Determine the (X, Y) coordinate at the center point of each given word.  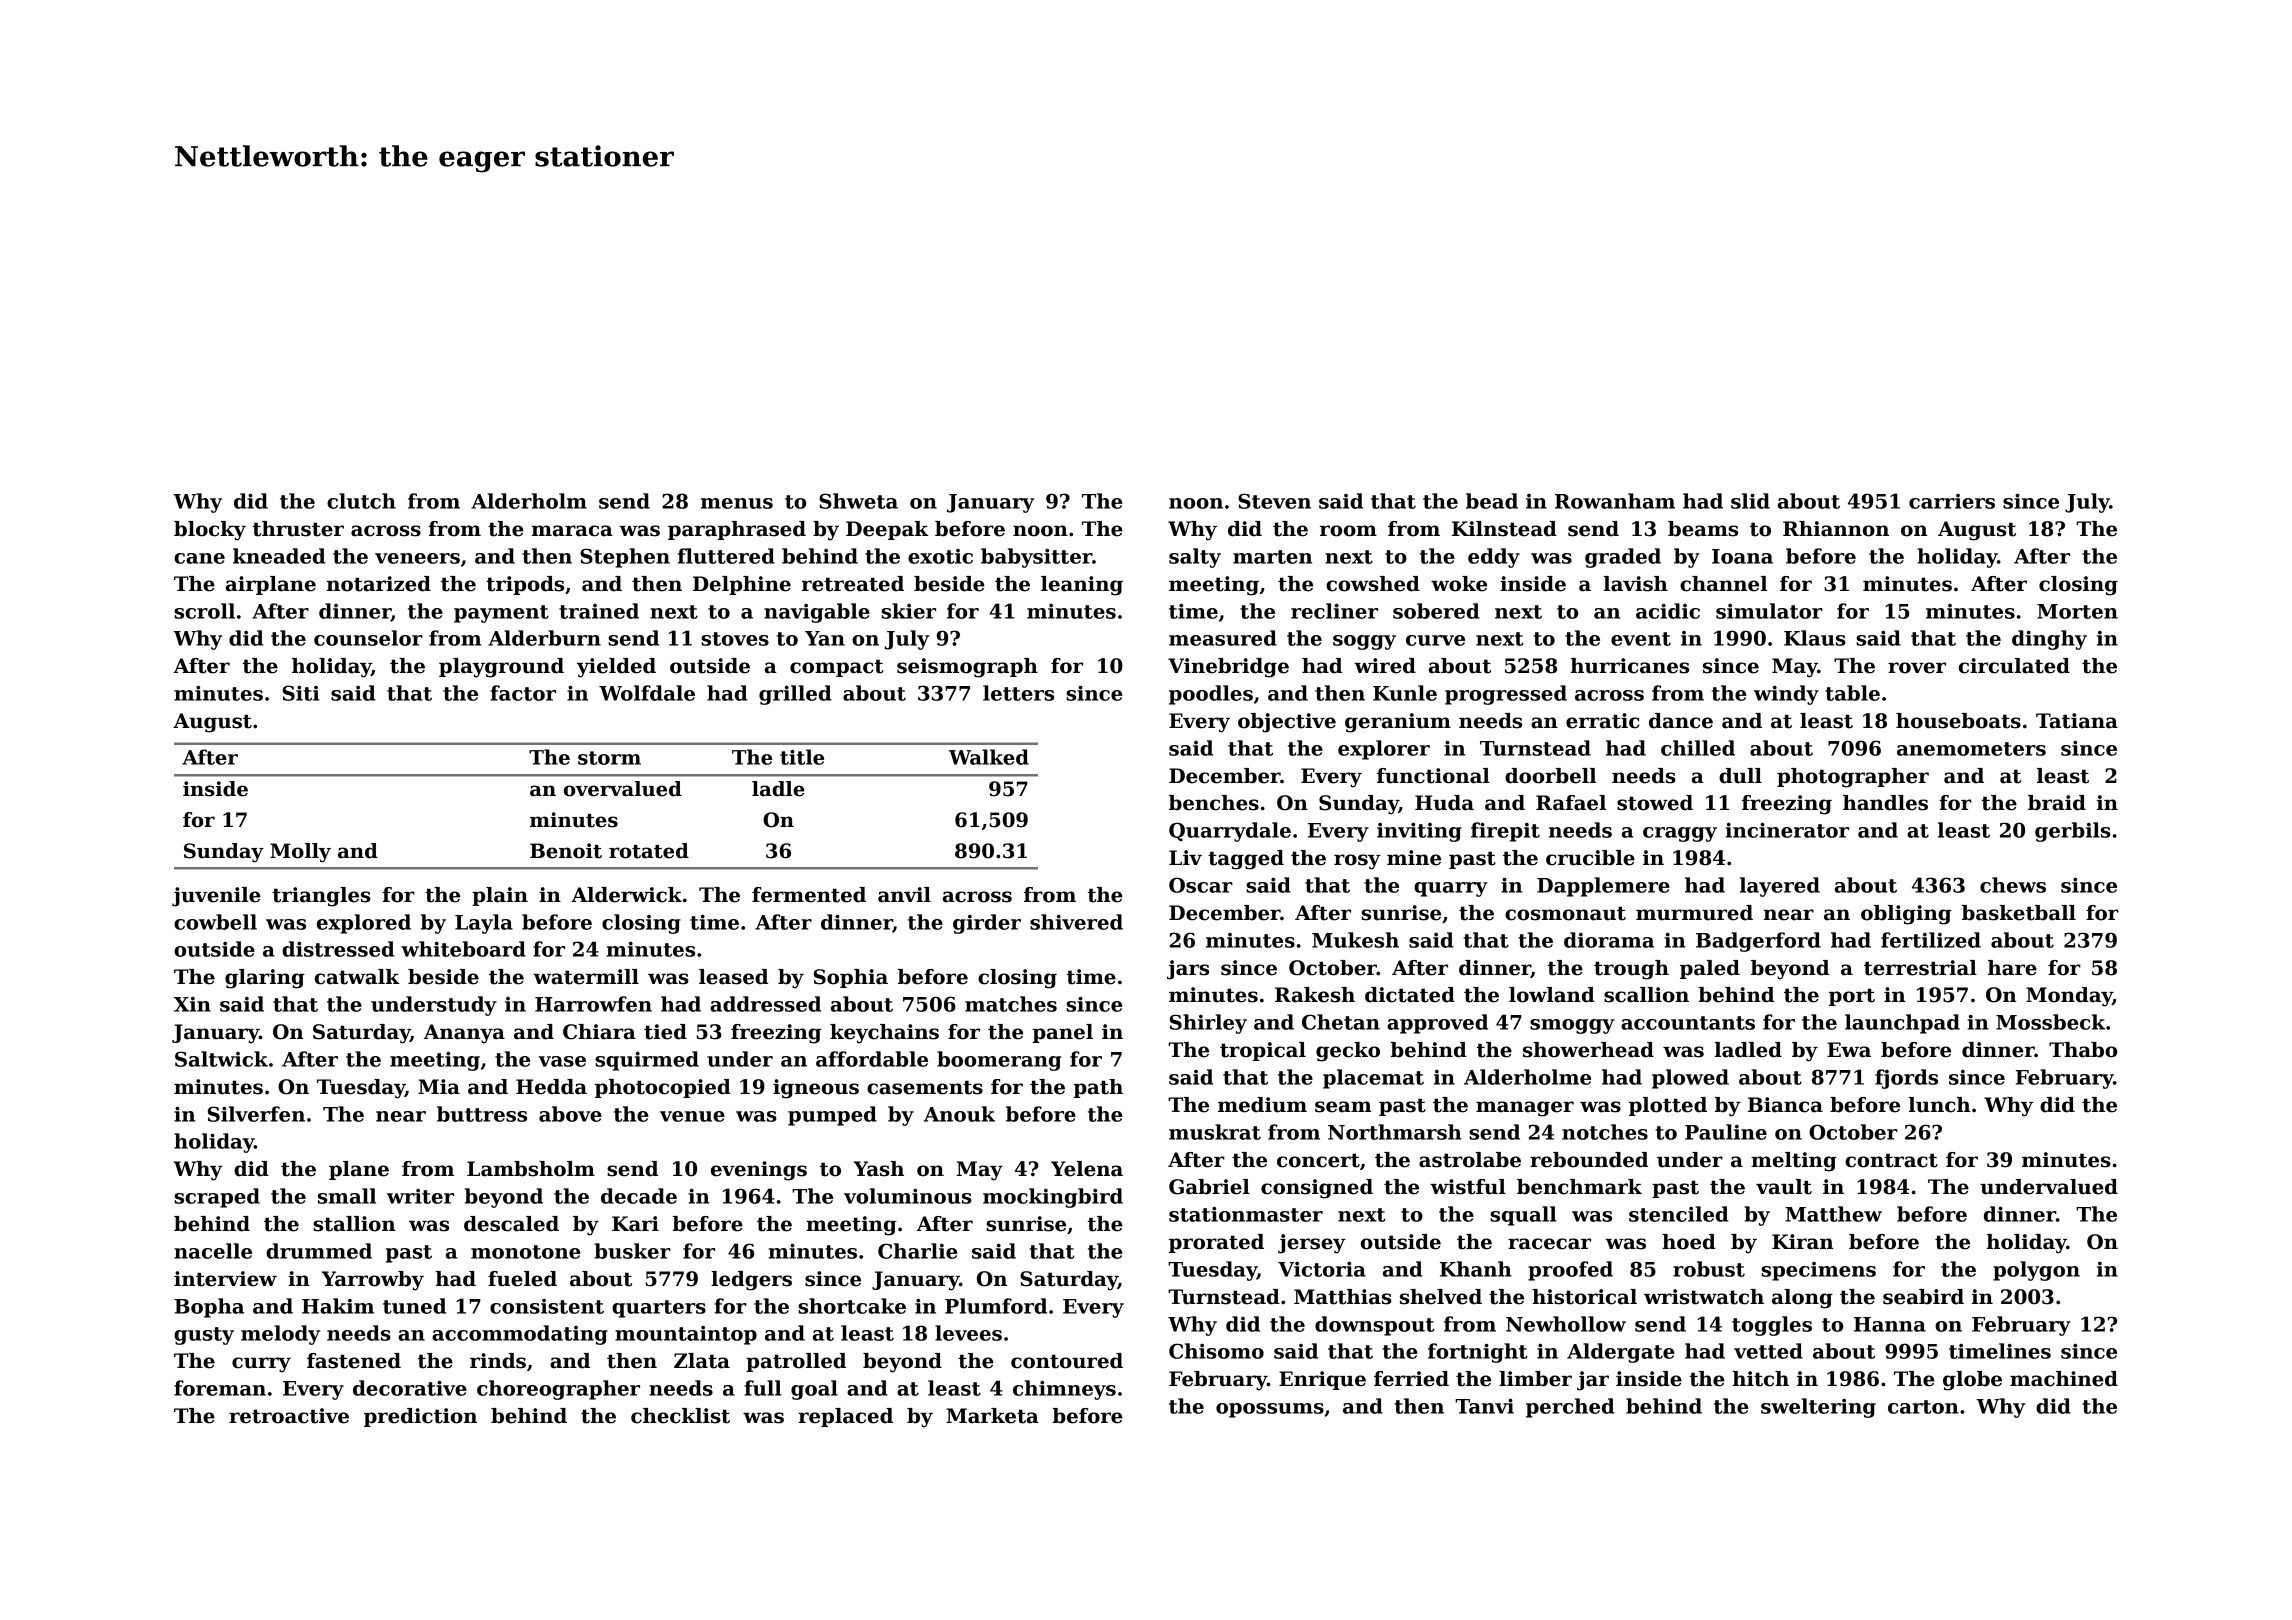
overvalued (623, 789)
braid (2057, 803)
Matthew (1833, 1214)
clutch (361, 501)
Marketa (992, 1416)
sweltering (1818, 1408)
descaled (511, 1224)
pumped (832, 1116)
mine (1414, 858)
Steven (1274, 501)
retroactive (289, 1416)
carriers (1952, 501)
